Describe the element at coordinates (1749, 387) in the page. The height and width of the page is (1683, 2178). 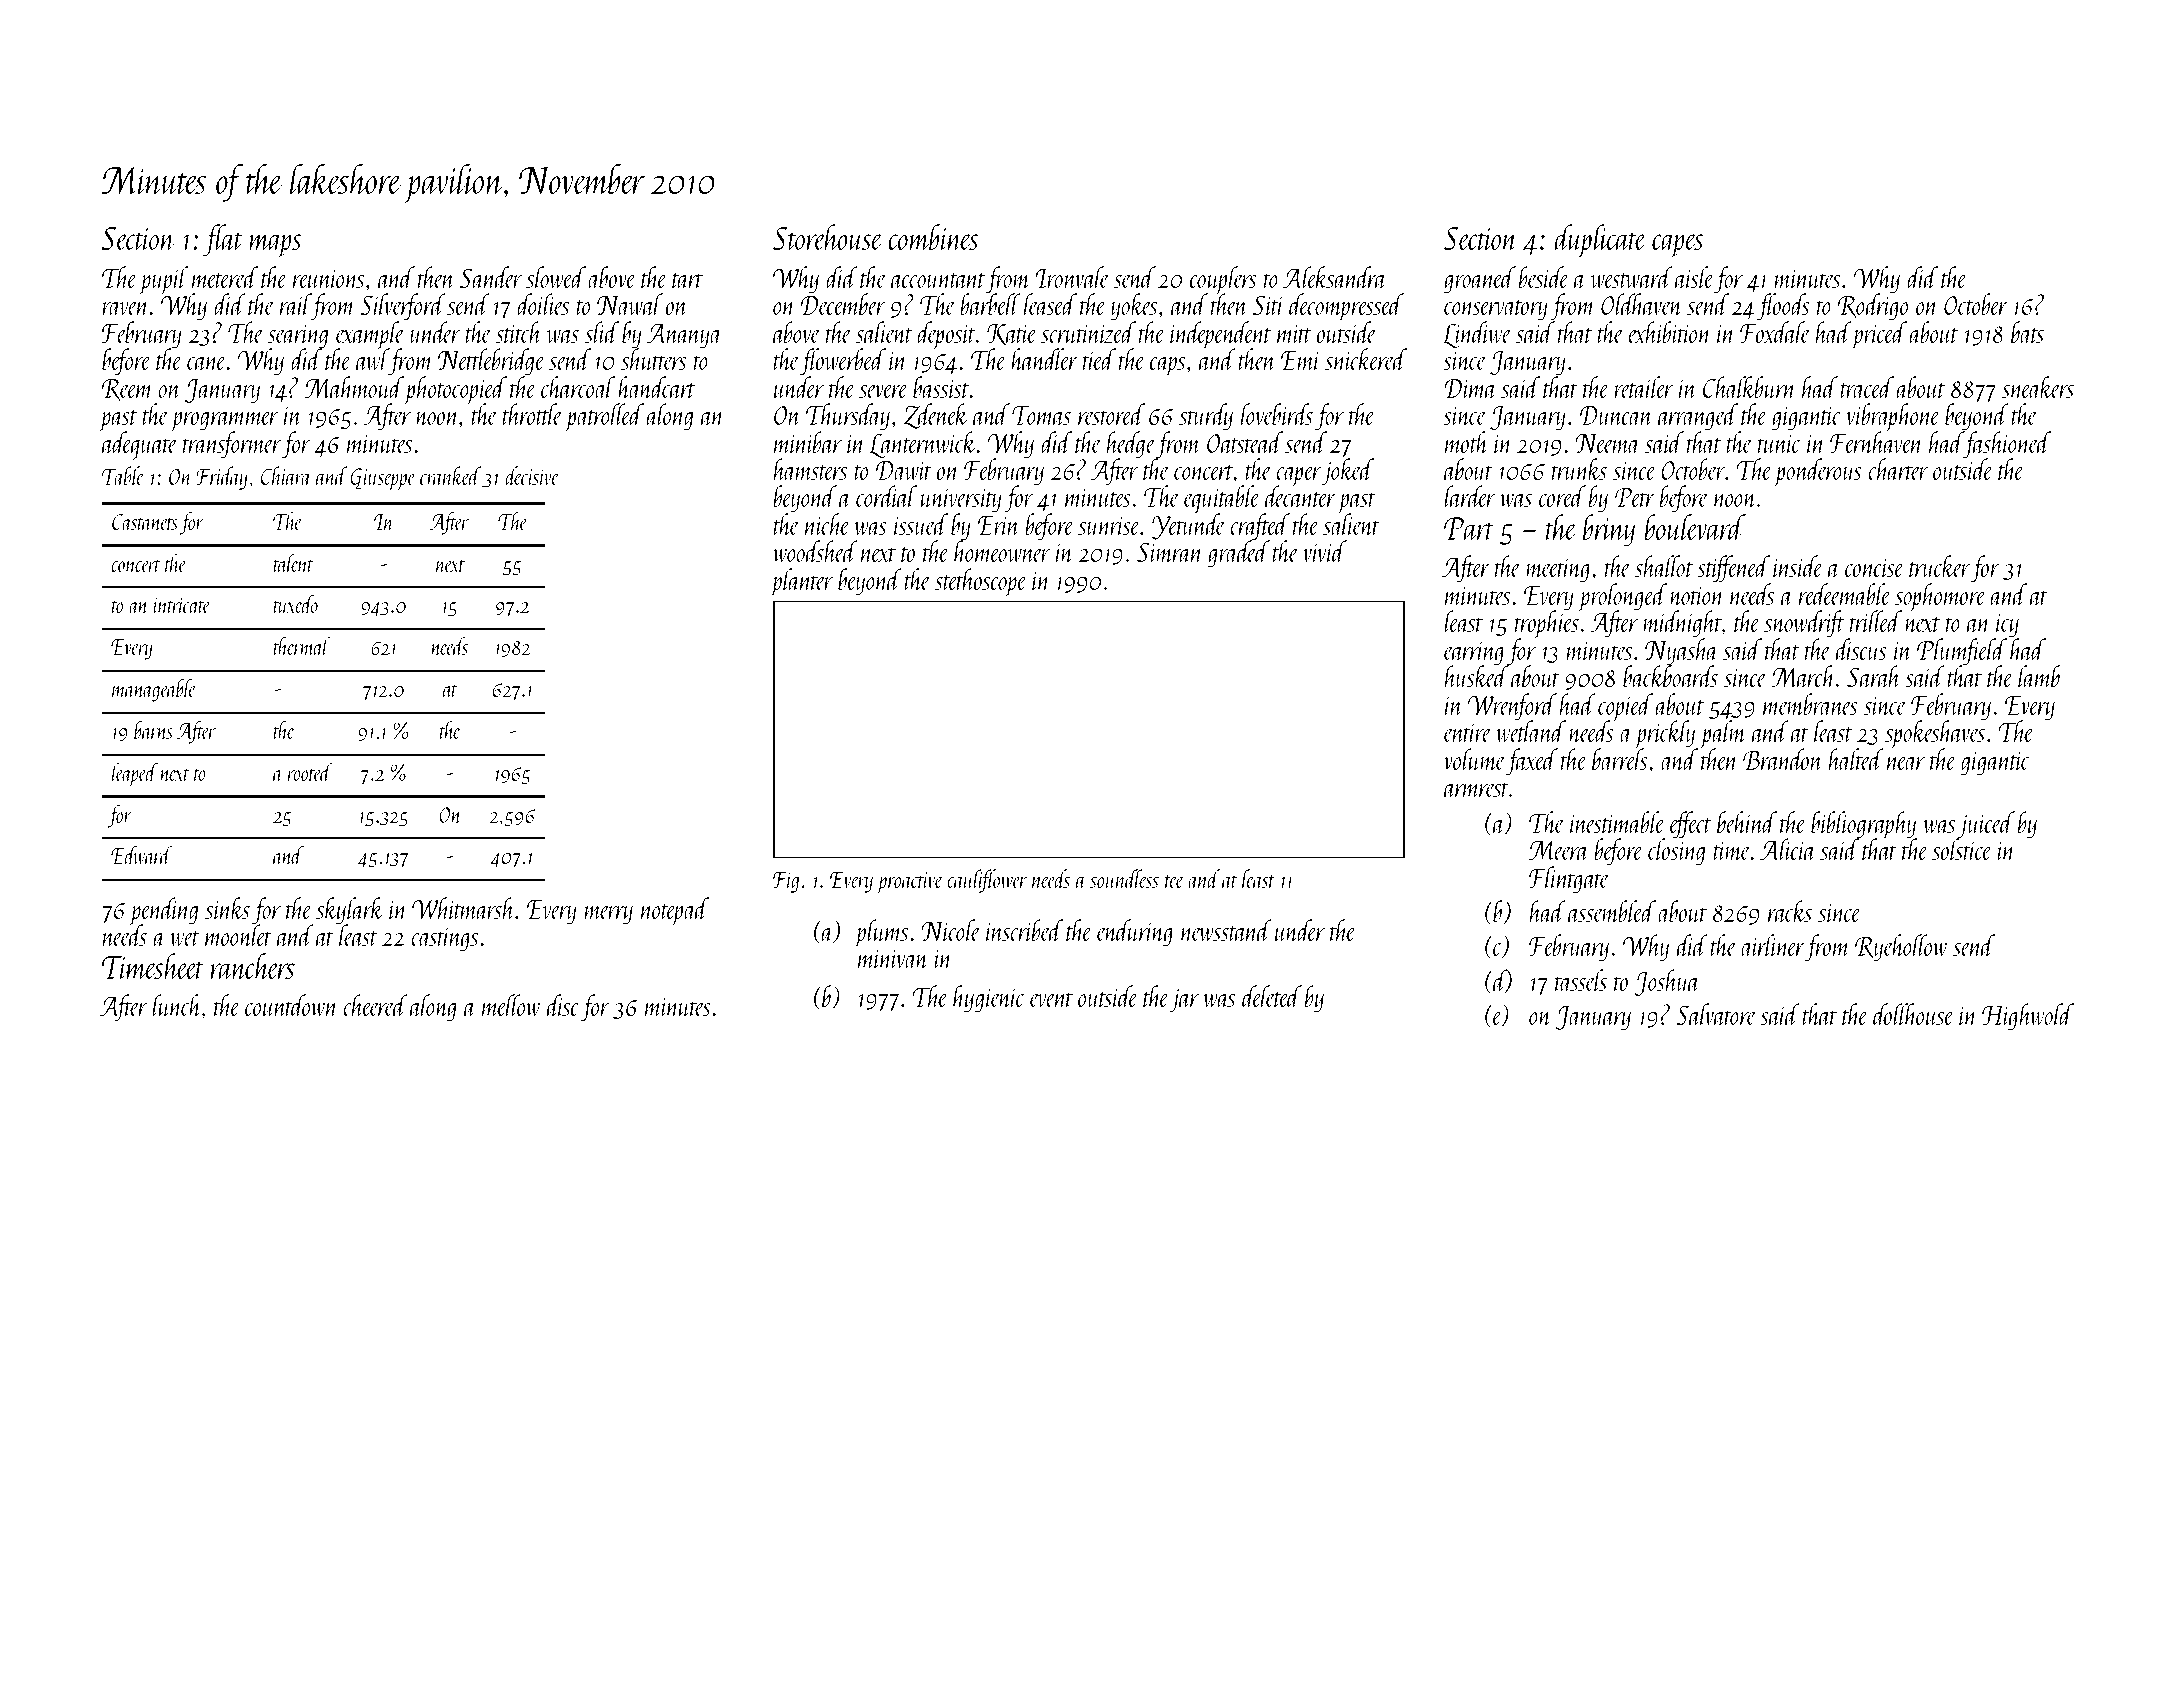
I see `Chalkburn` at that location.
